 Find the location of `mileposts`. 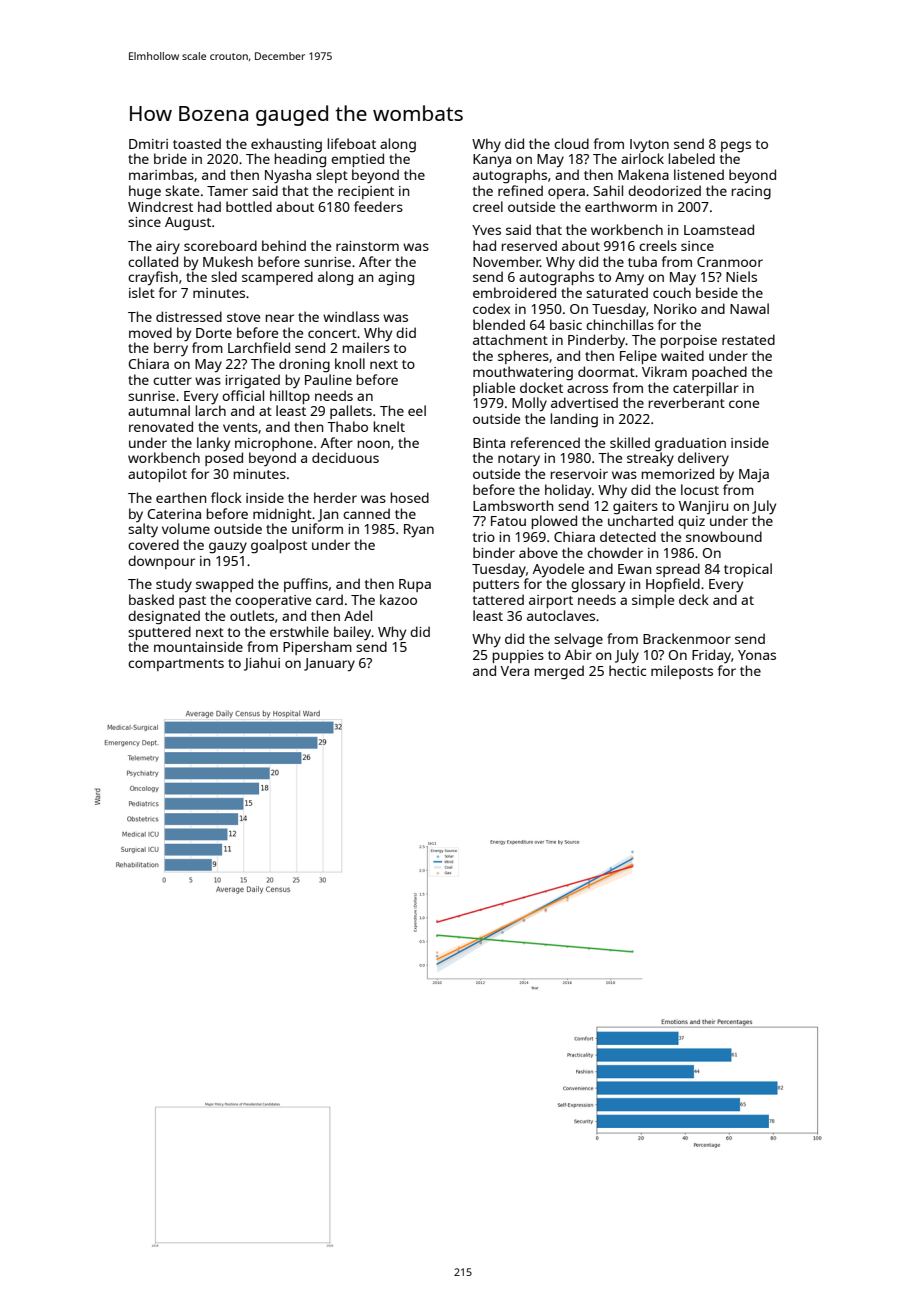

mileposts is located at coordinates (682, 672).
